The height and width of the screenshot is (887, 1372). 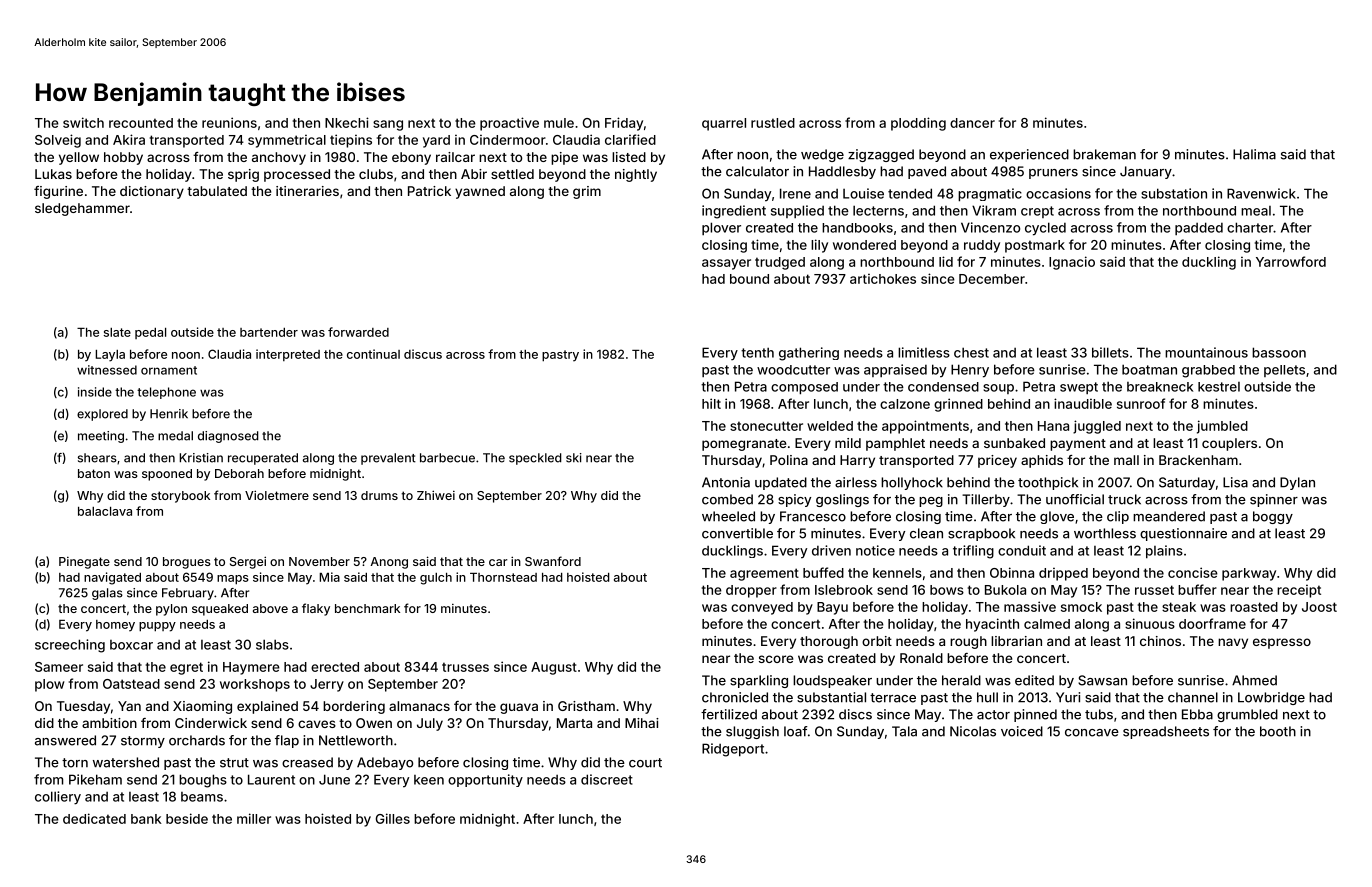 I want to click on dancer, so click(x=972, y=123).
